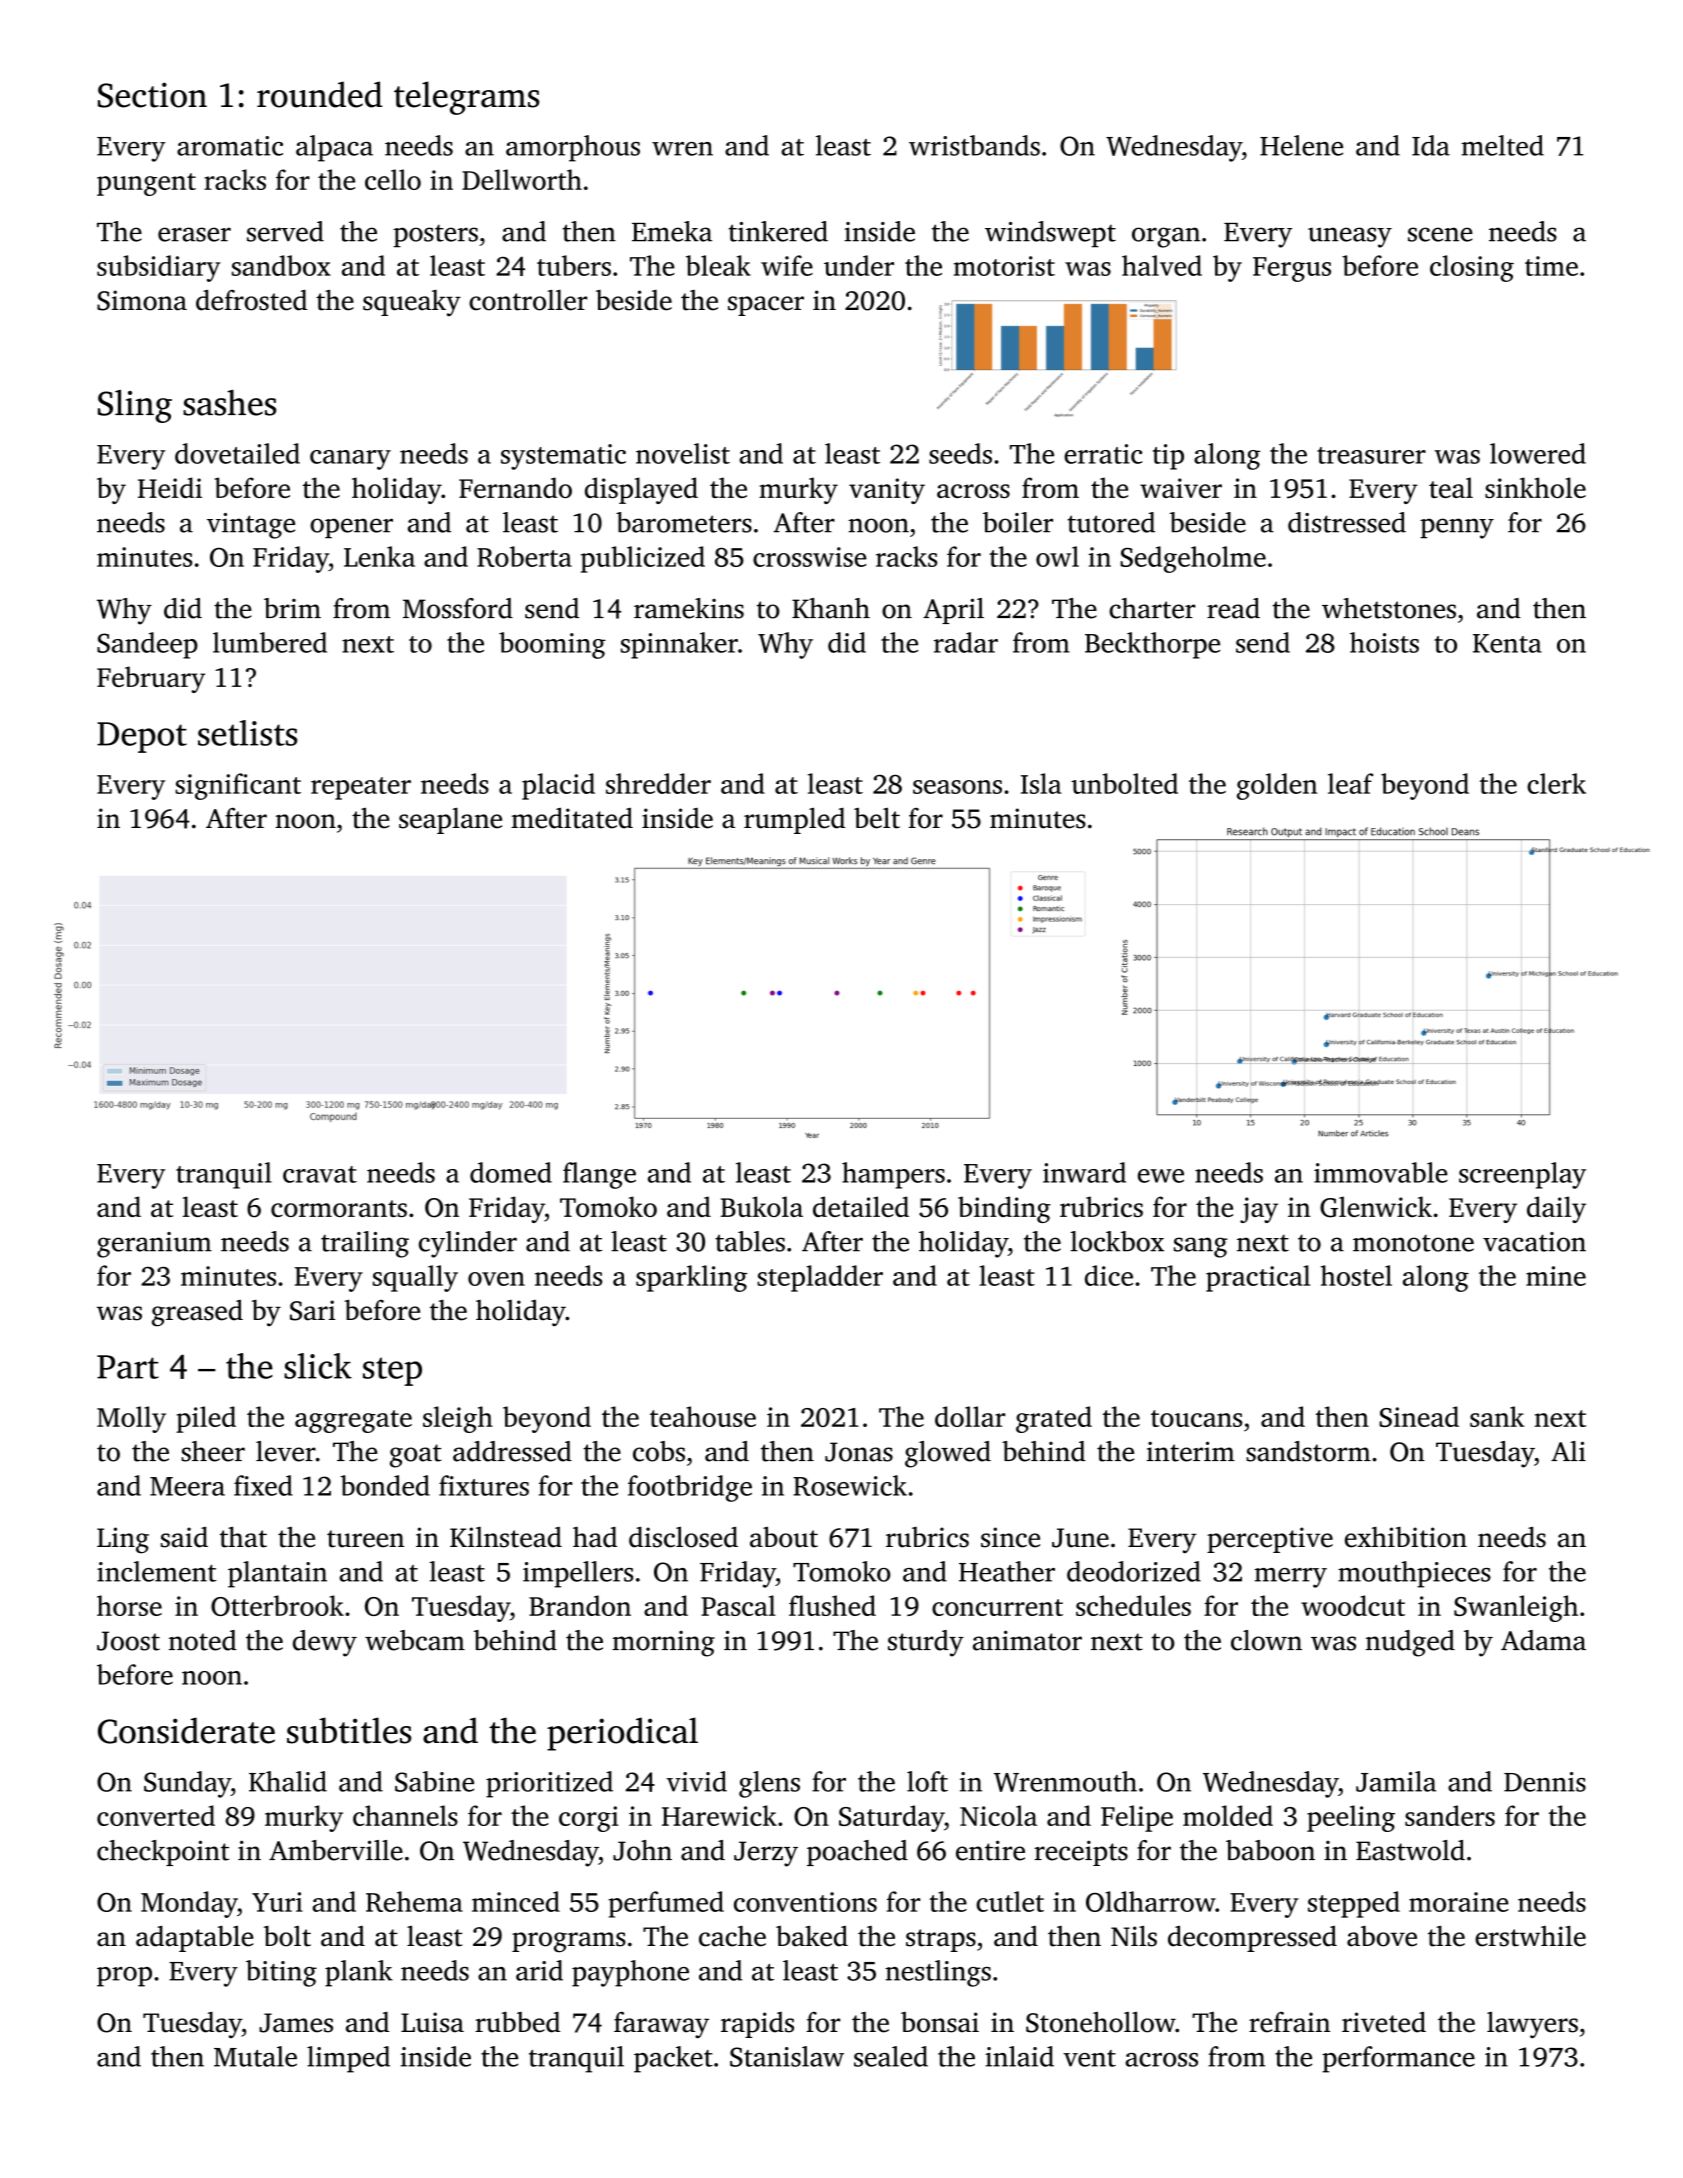 This image has height=2178, width=1683. What do you see at coordinates (1522, 1175) in the image?
I see `screenplay` at bounding box center [1522, 1175].
